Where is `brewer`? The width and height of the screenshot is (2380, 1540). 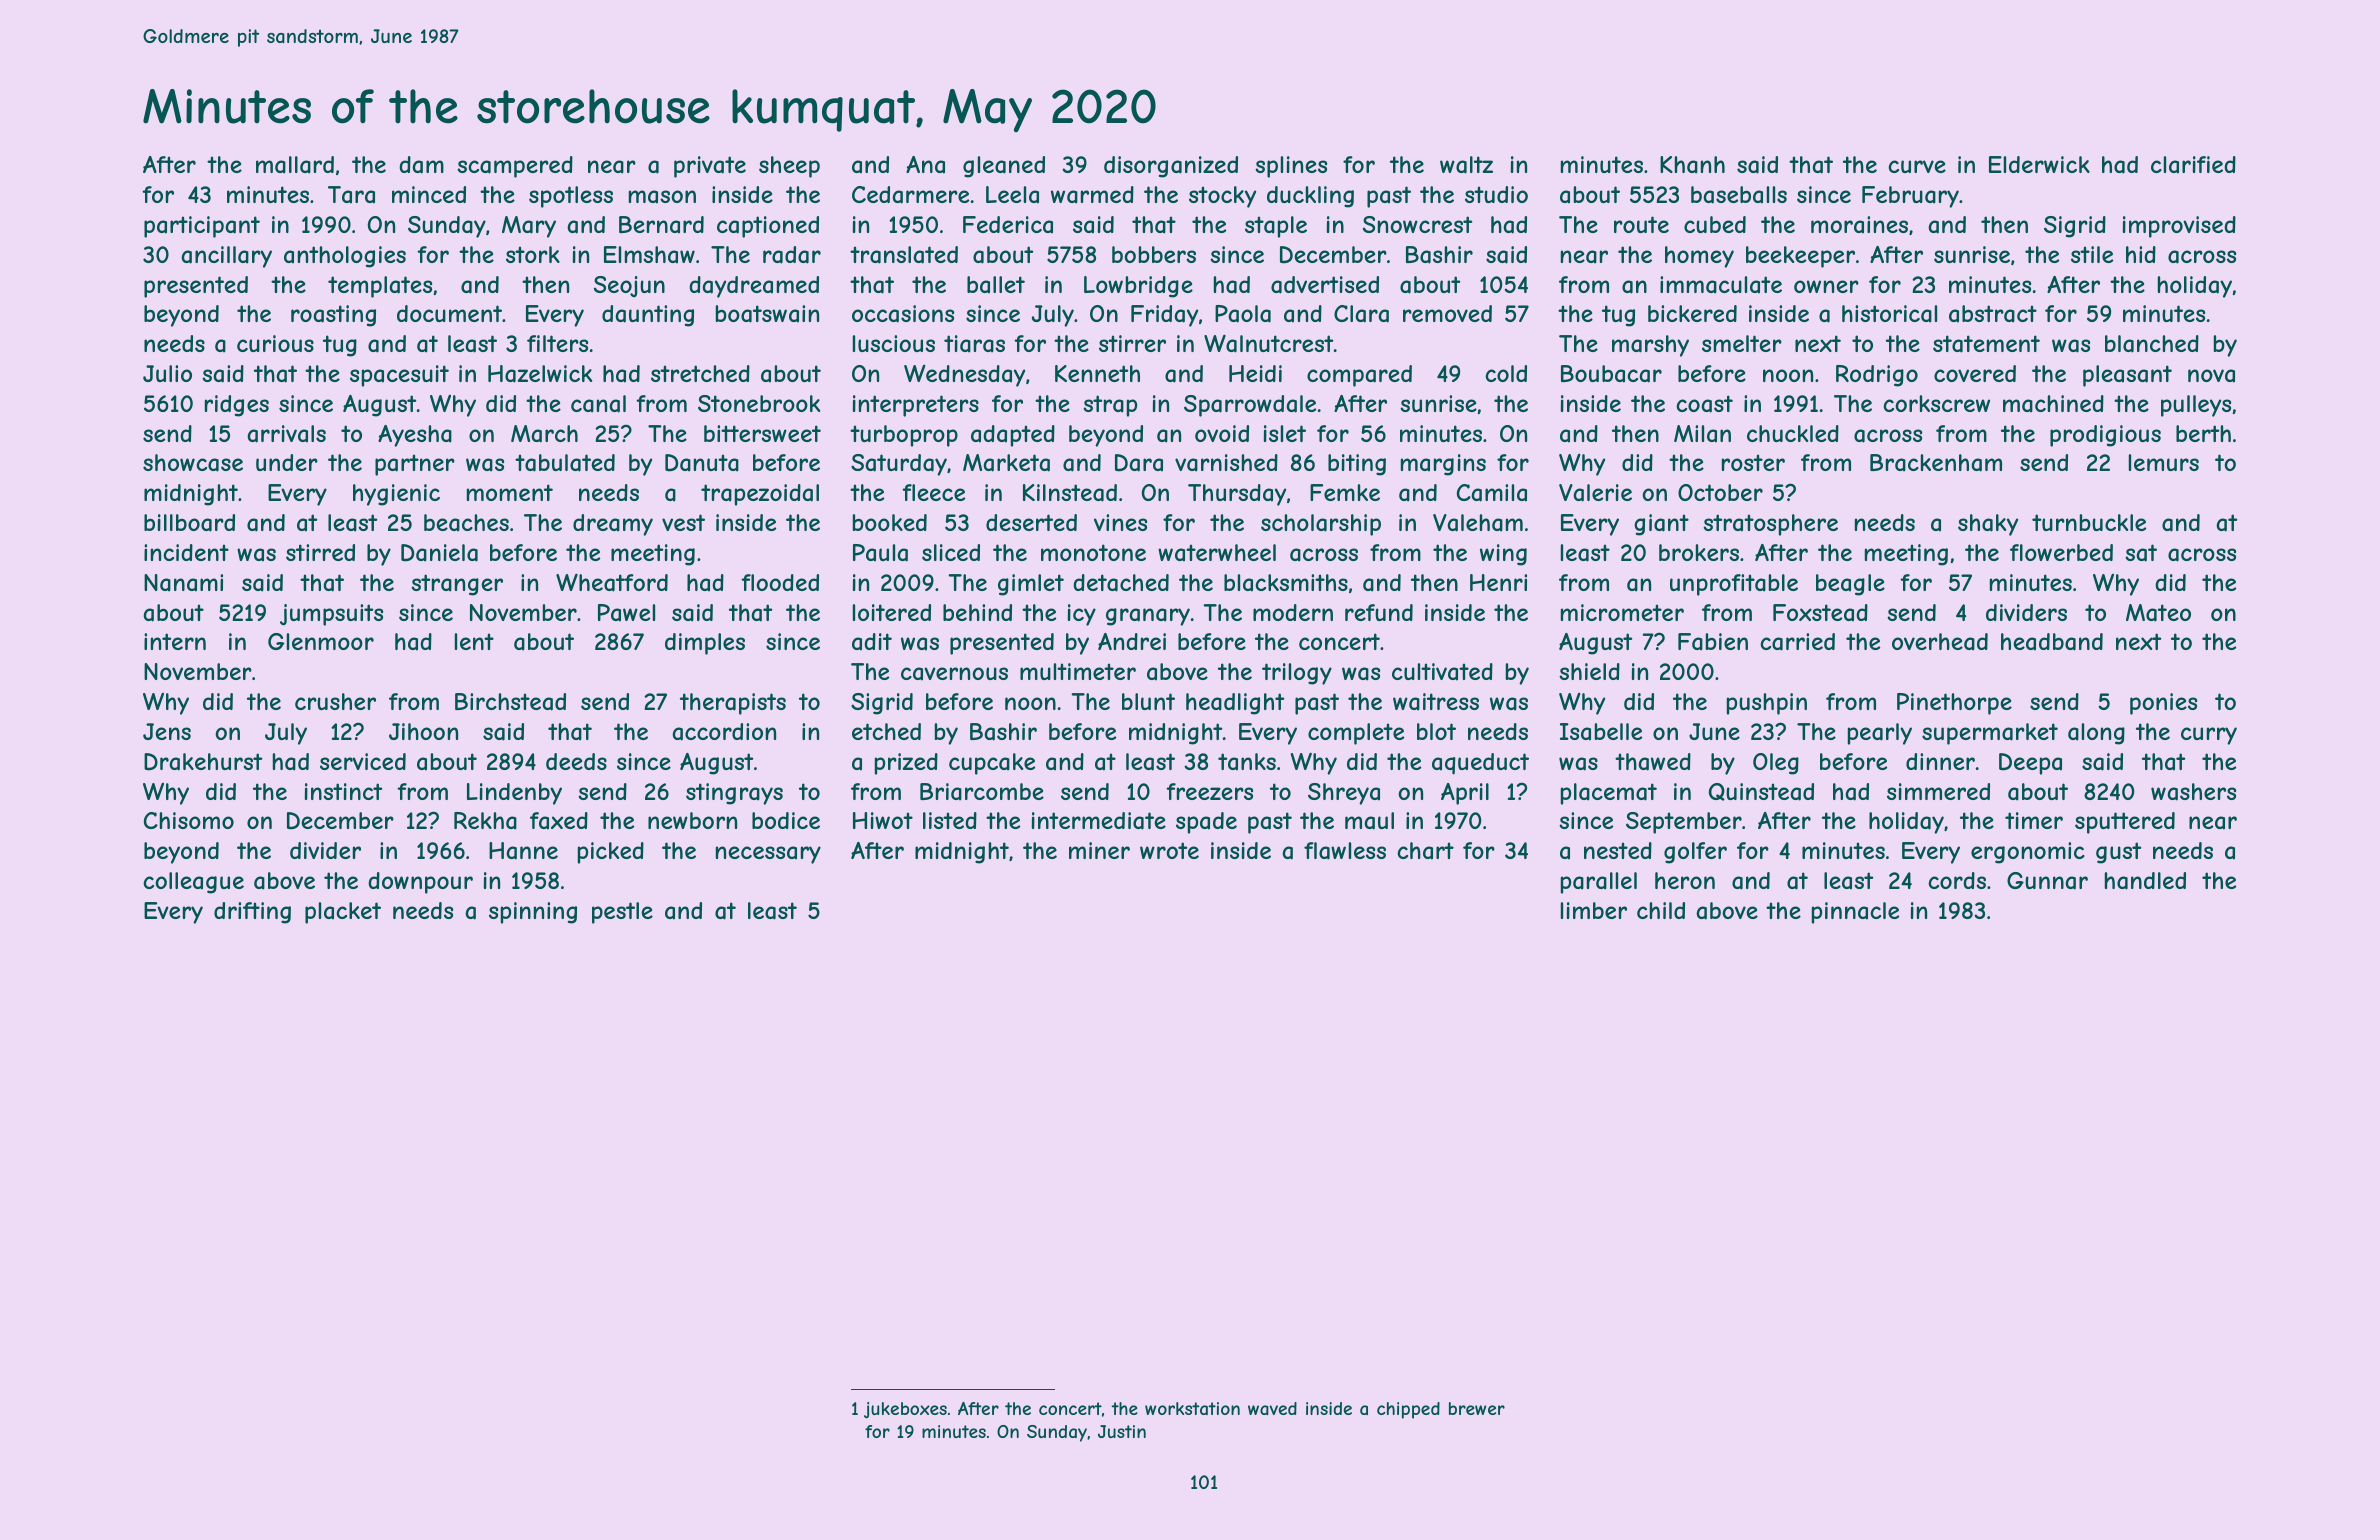 brewer is located at coordinates (1477, 1408).
